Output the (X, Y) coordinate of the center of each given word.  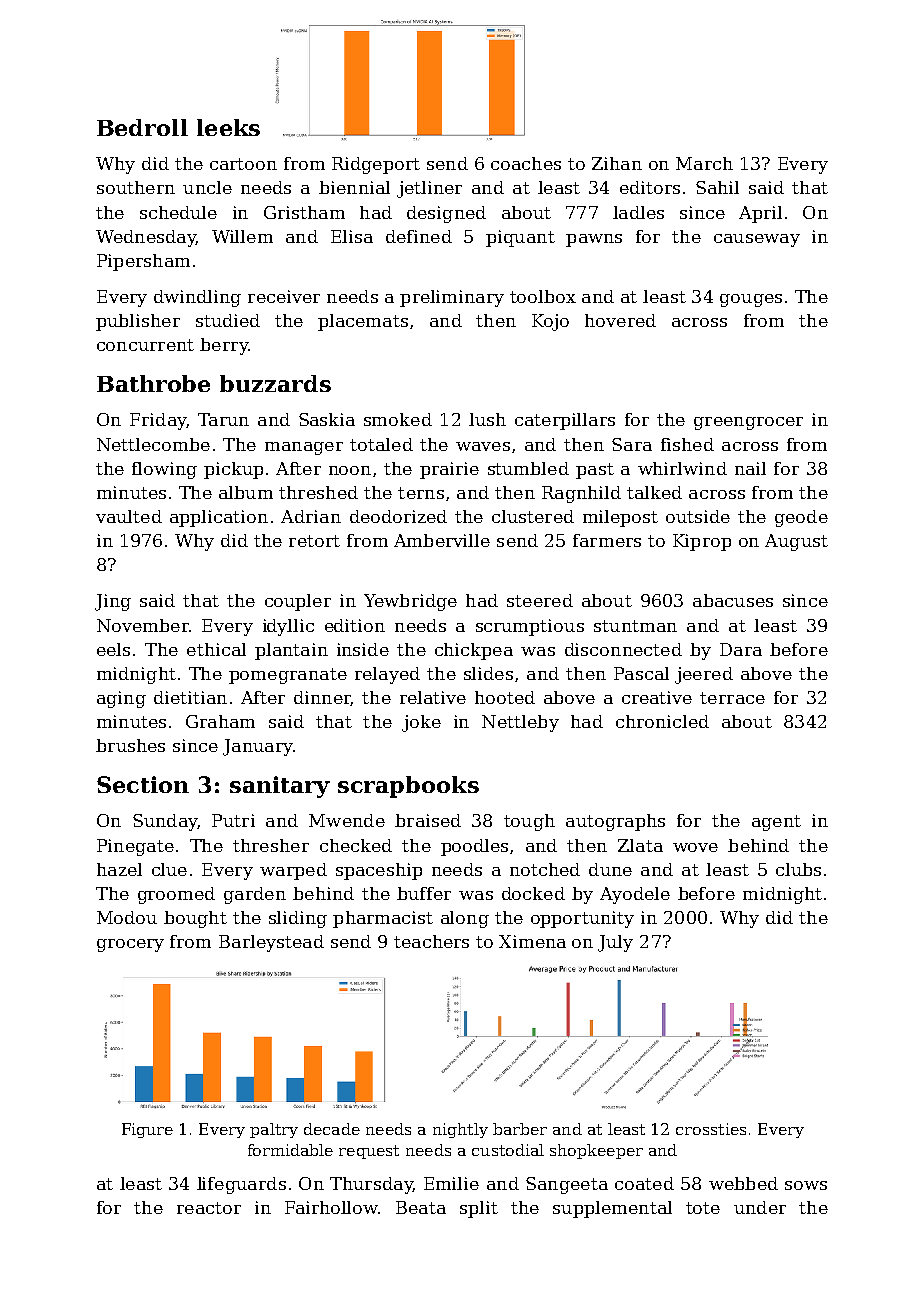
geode (801, 518)
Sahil (717, 187)
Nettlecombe (153, 444)
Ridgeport (376, 165)
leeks (228, 127)
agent (776, 823)
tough (529, 822)
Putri (233, 820)
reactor (209, 1208)
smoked (398, 419)
